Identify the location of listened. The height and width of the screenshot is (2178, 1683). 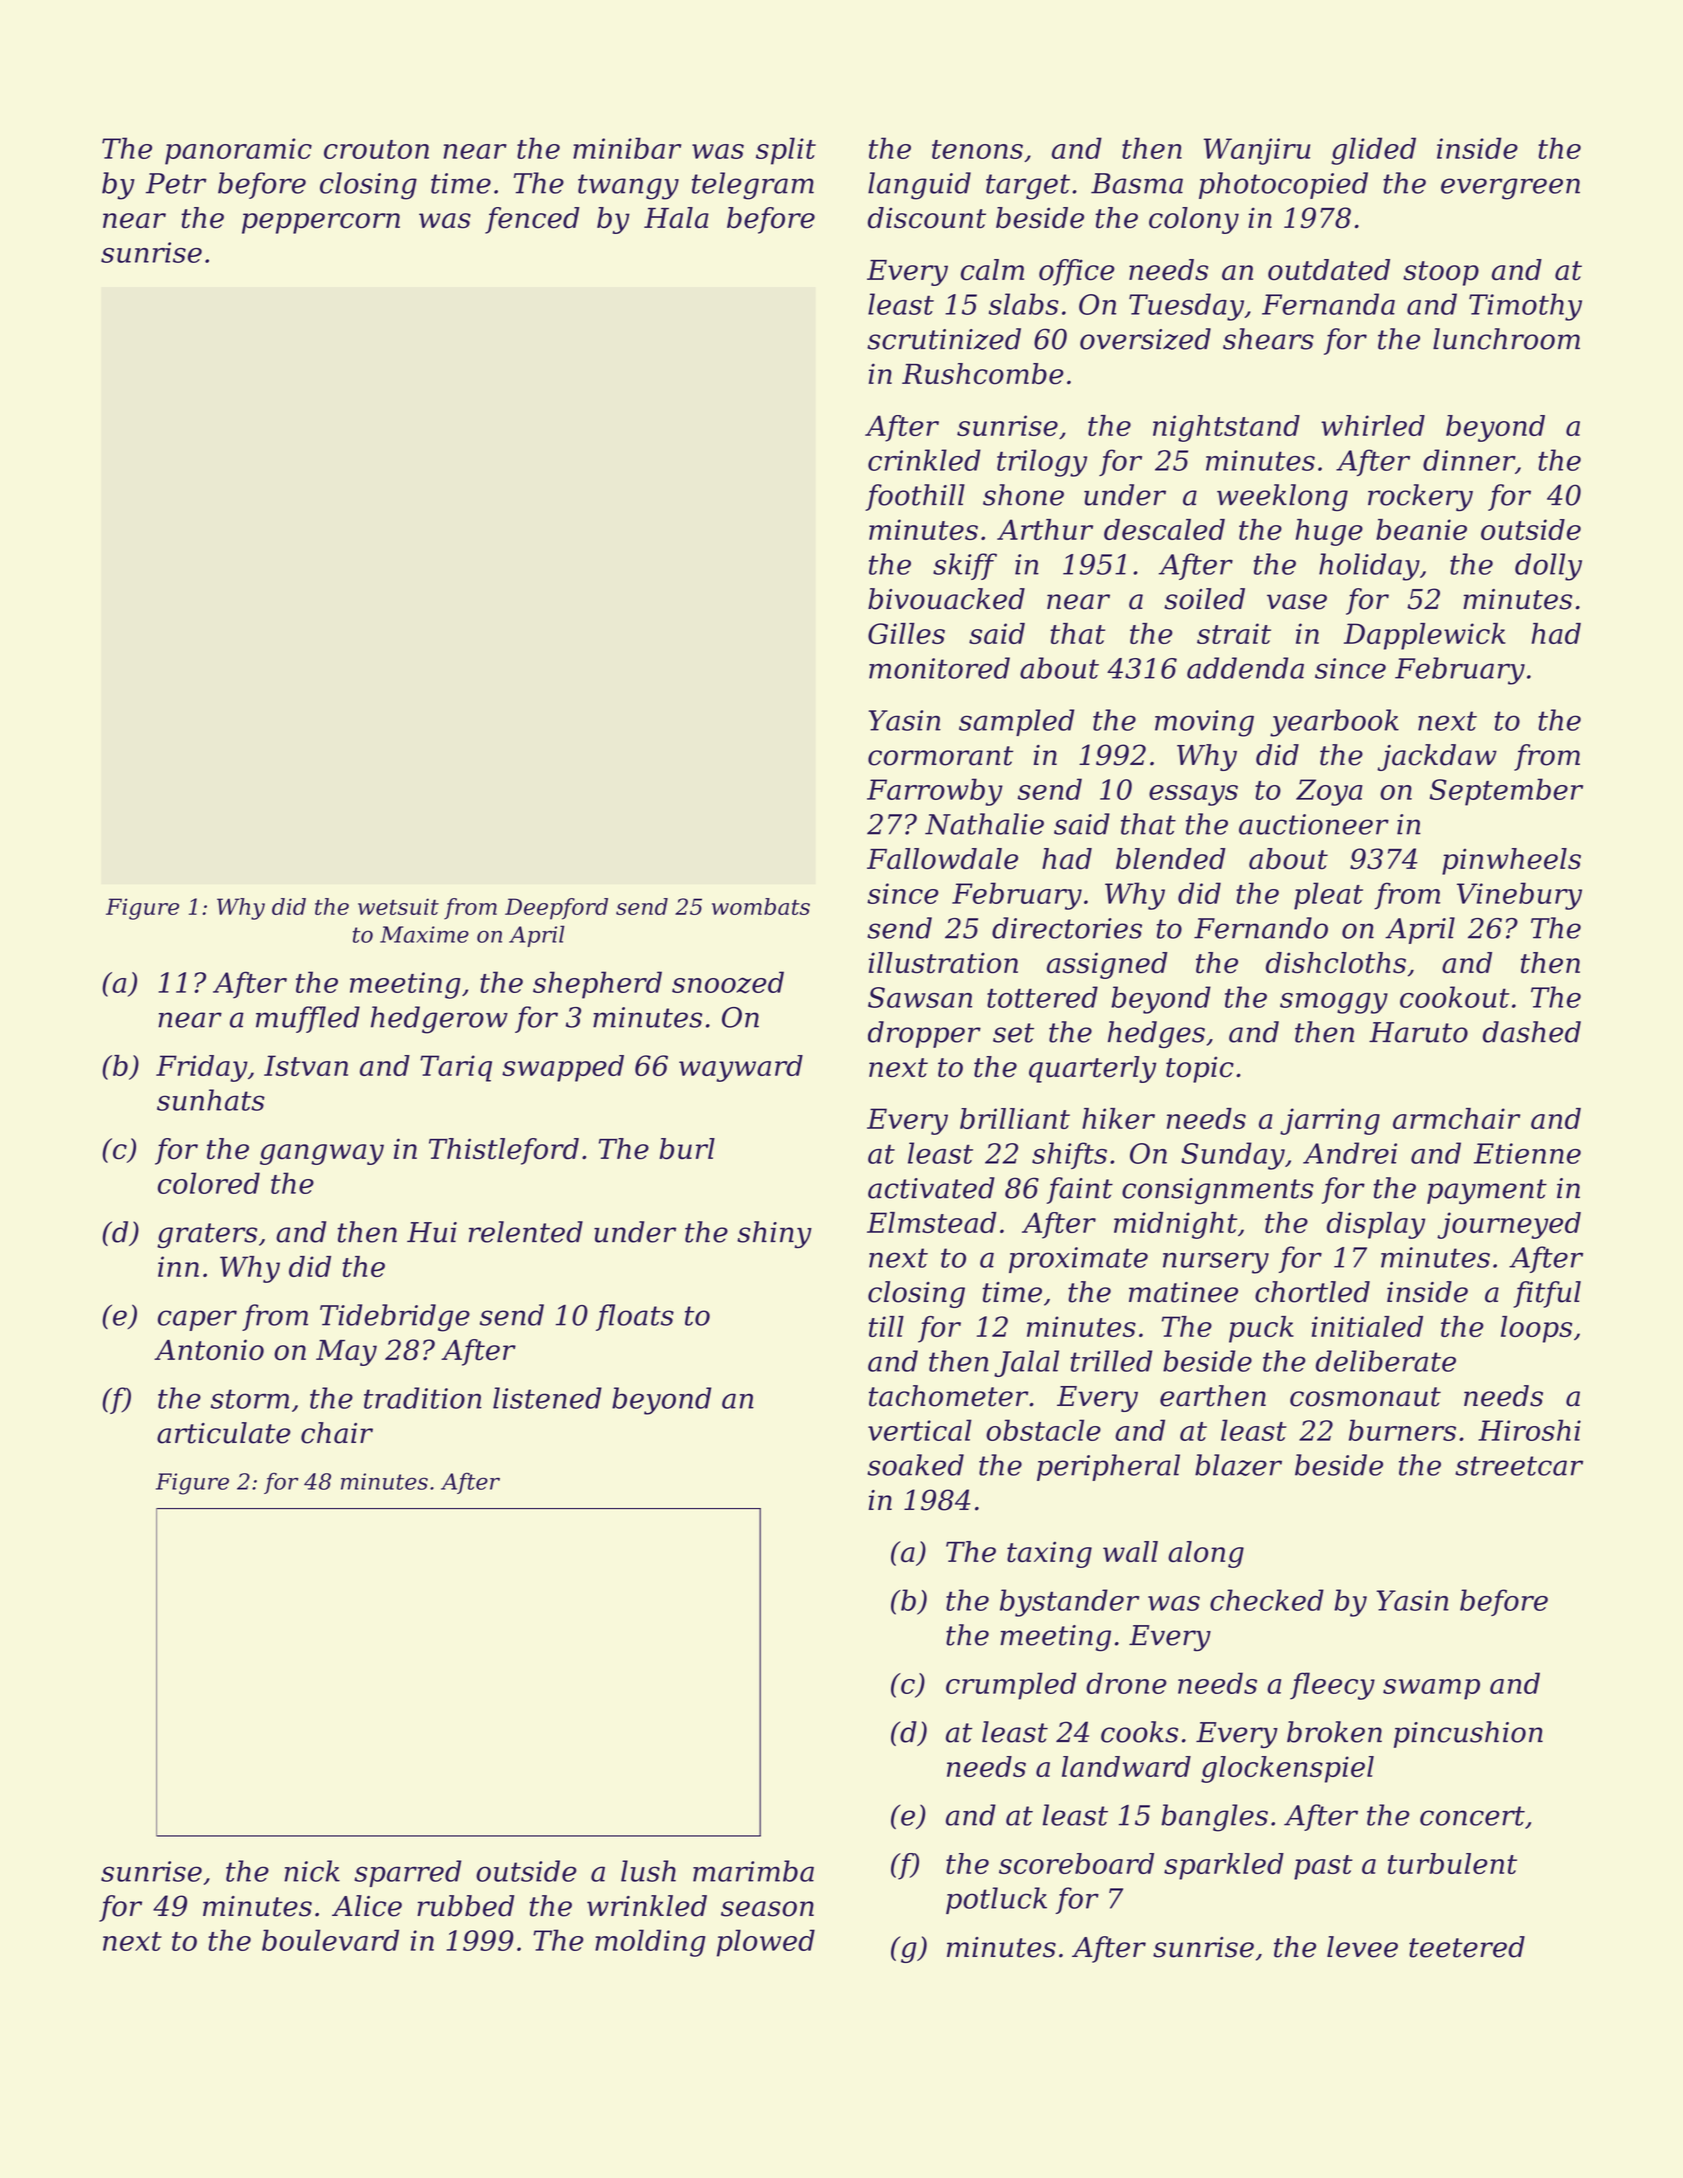
(547, 1398).
